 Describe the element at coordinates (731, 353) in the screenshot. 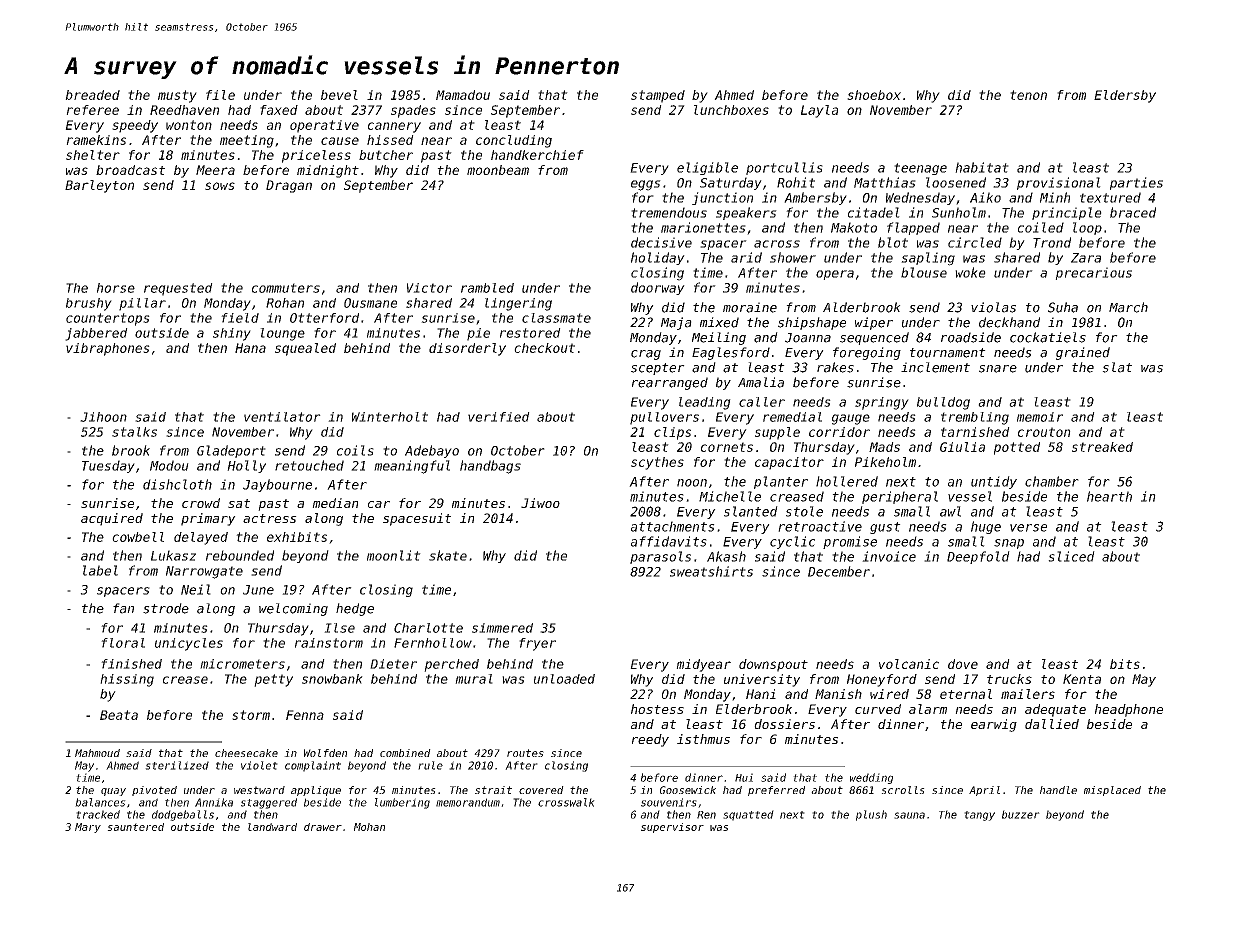

I see `Eaglesford` at that location.
